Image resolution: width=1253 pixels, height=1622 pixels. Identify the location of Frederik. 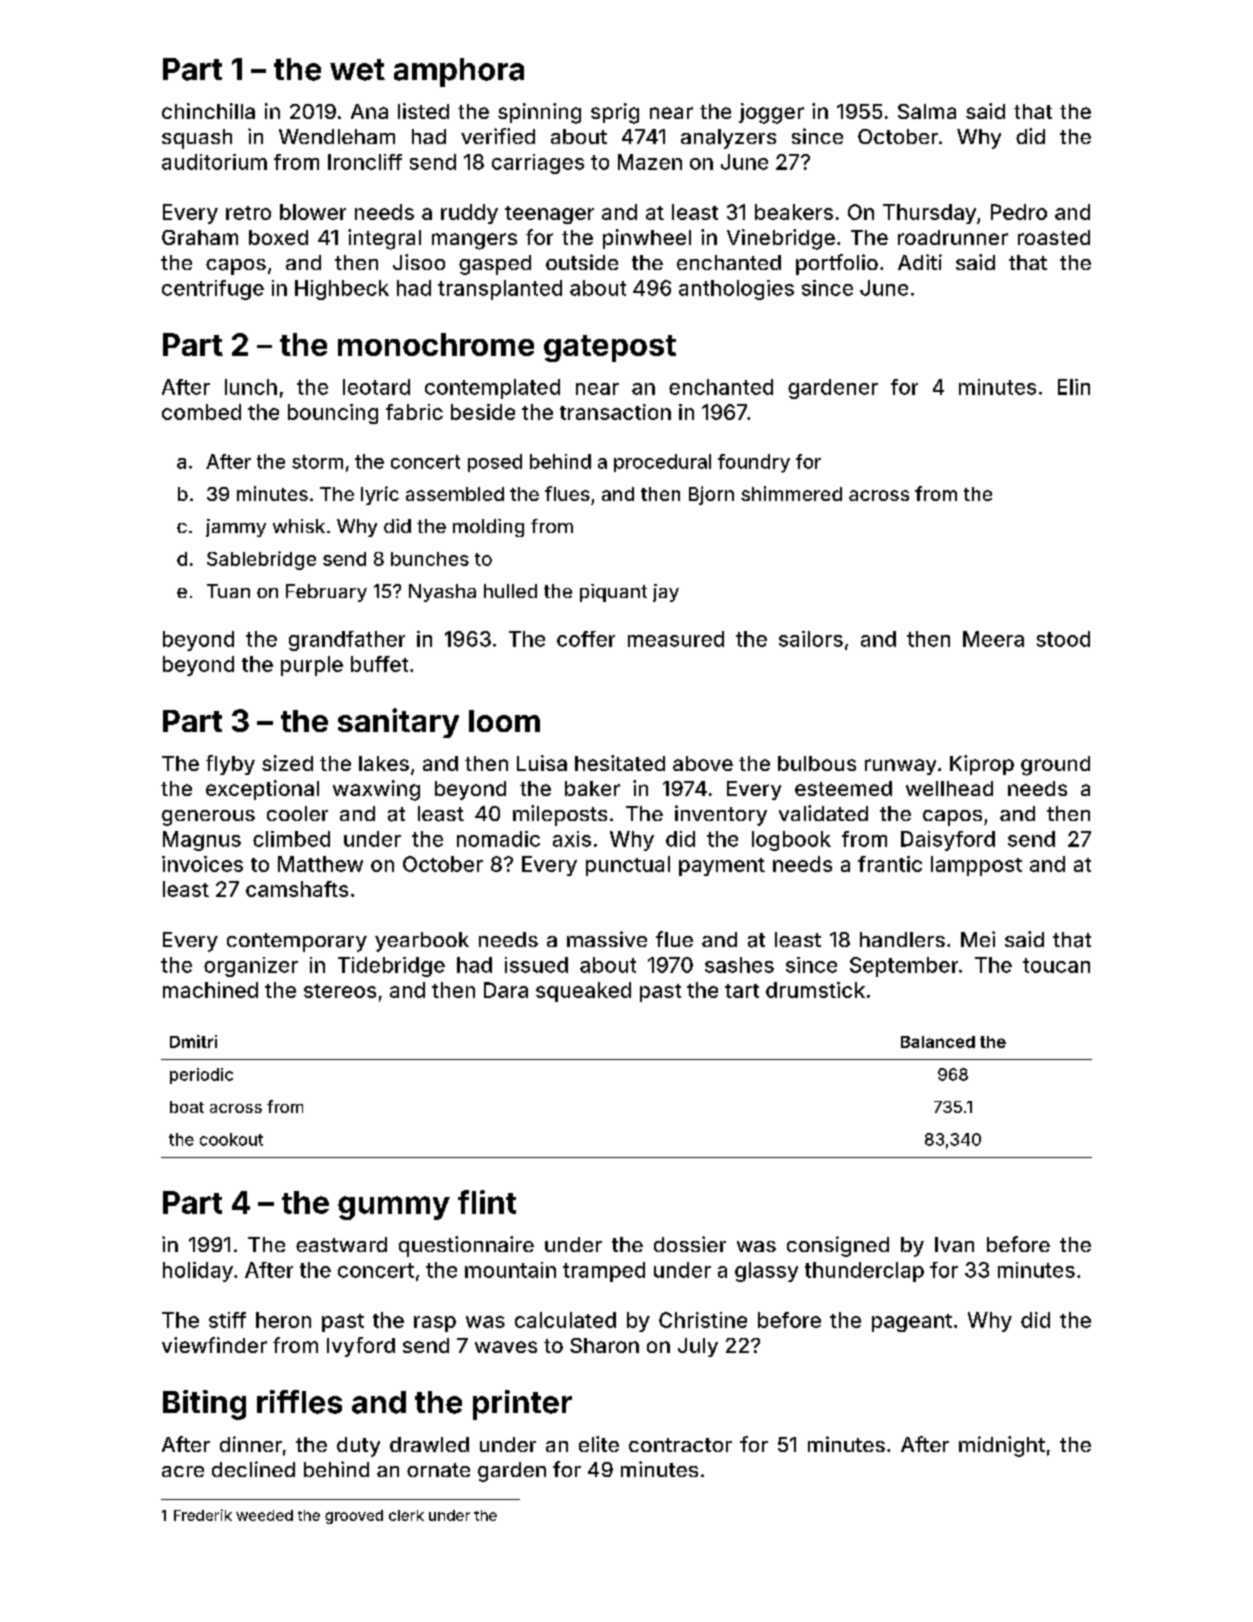
(203, 1515).
